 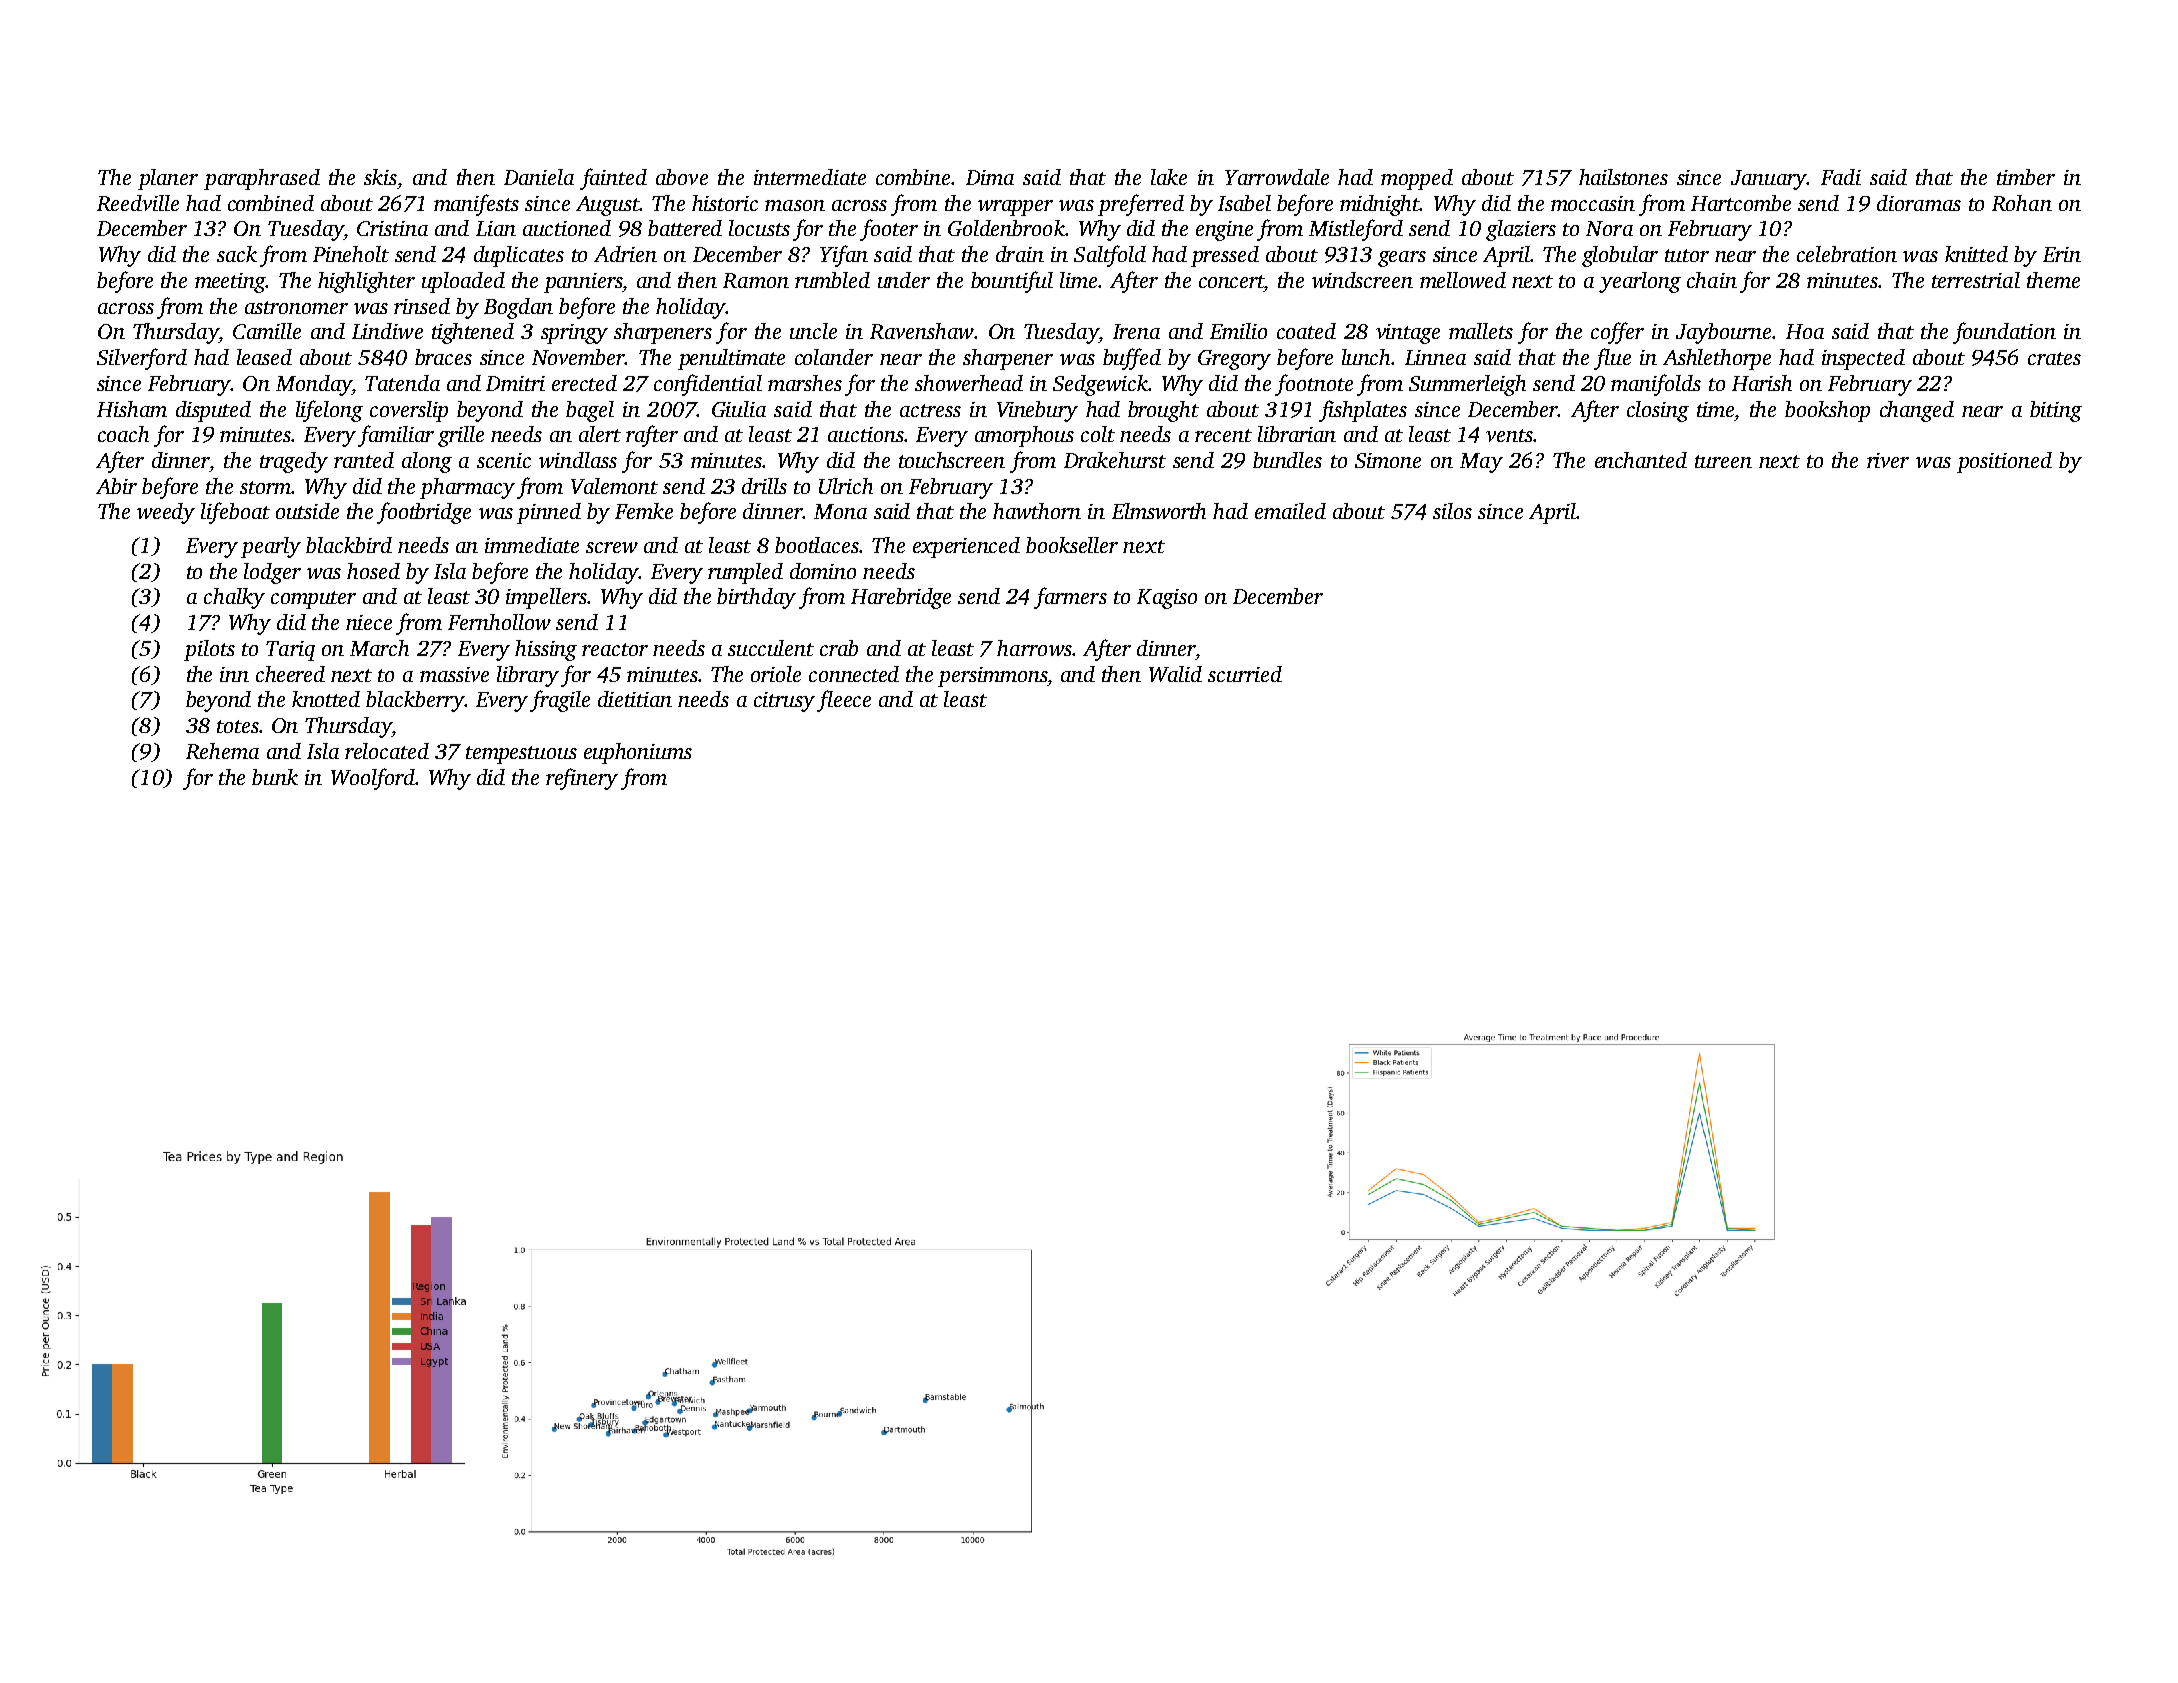 I want to click on Silverford, so click(x=142, y=359).
